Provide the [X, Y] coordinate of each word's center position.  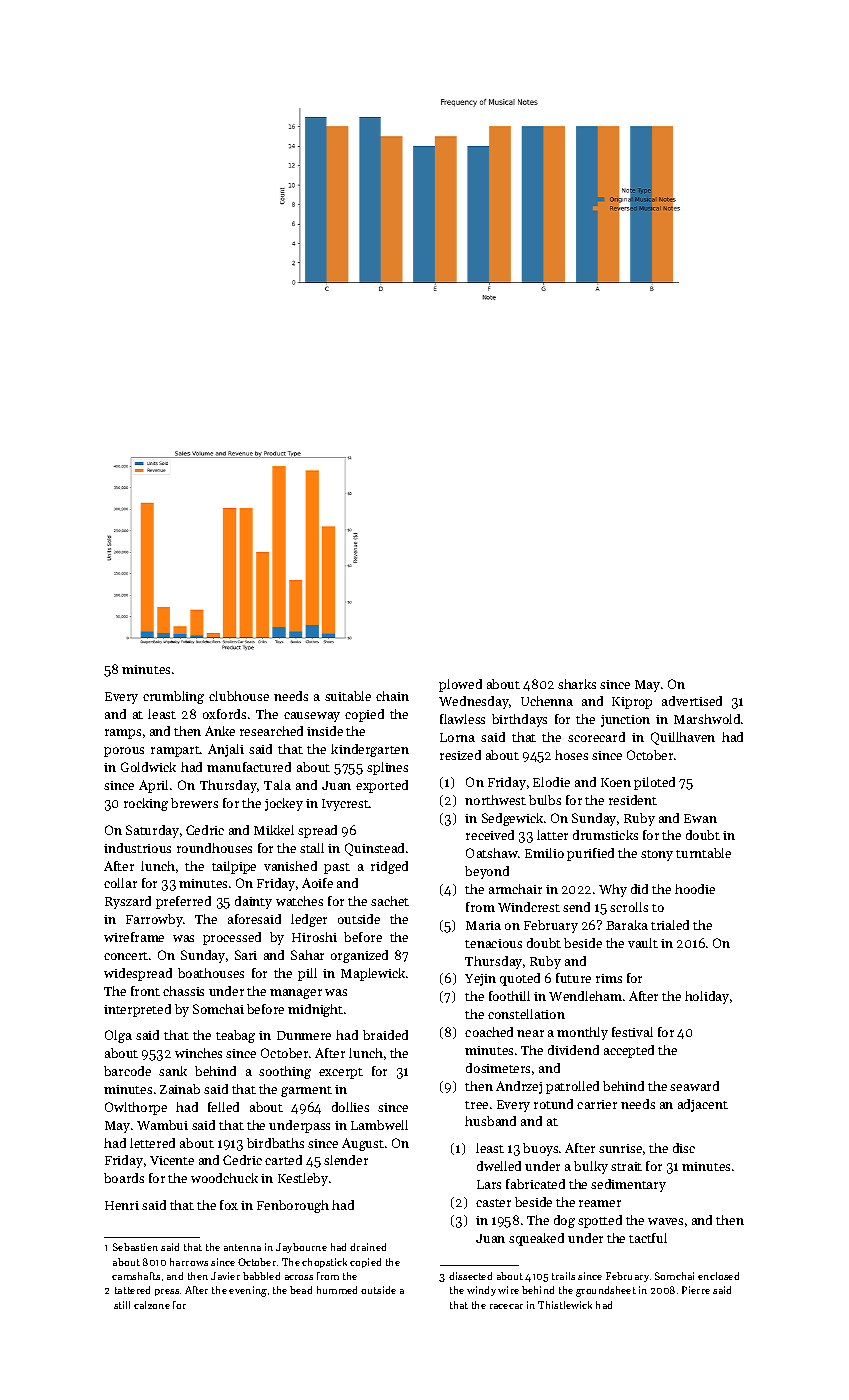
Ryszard [128, 902]
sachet [390, 901]
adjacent [703, 1105]
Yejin [480, 980]
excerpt [341, 1073]
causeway [312, 717]
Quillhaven [683, 738]
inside [325, 731]
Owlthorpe [136, 1108]
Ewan [700, 818]
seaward [694, 1086]
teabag [235, 1036]
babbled [261, 1276]
